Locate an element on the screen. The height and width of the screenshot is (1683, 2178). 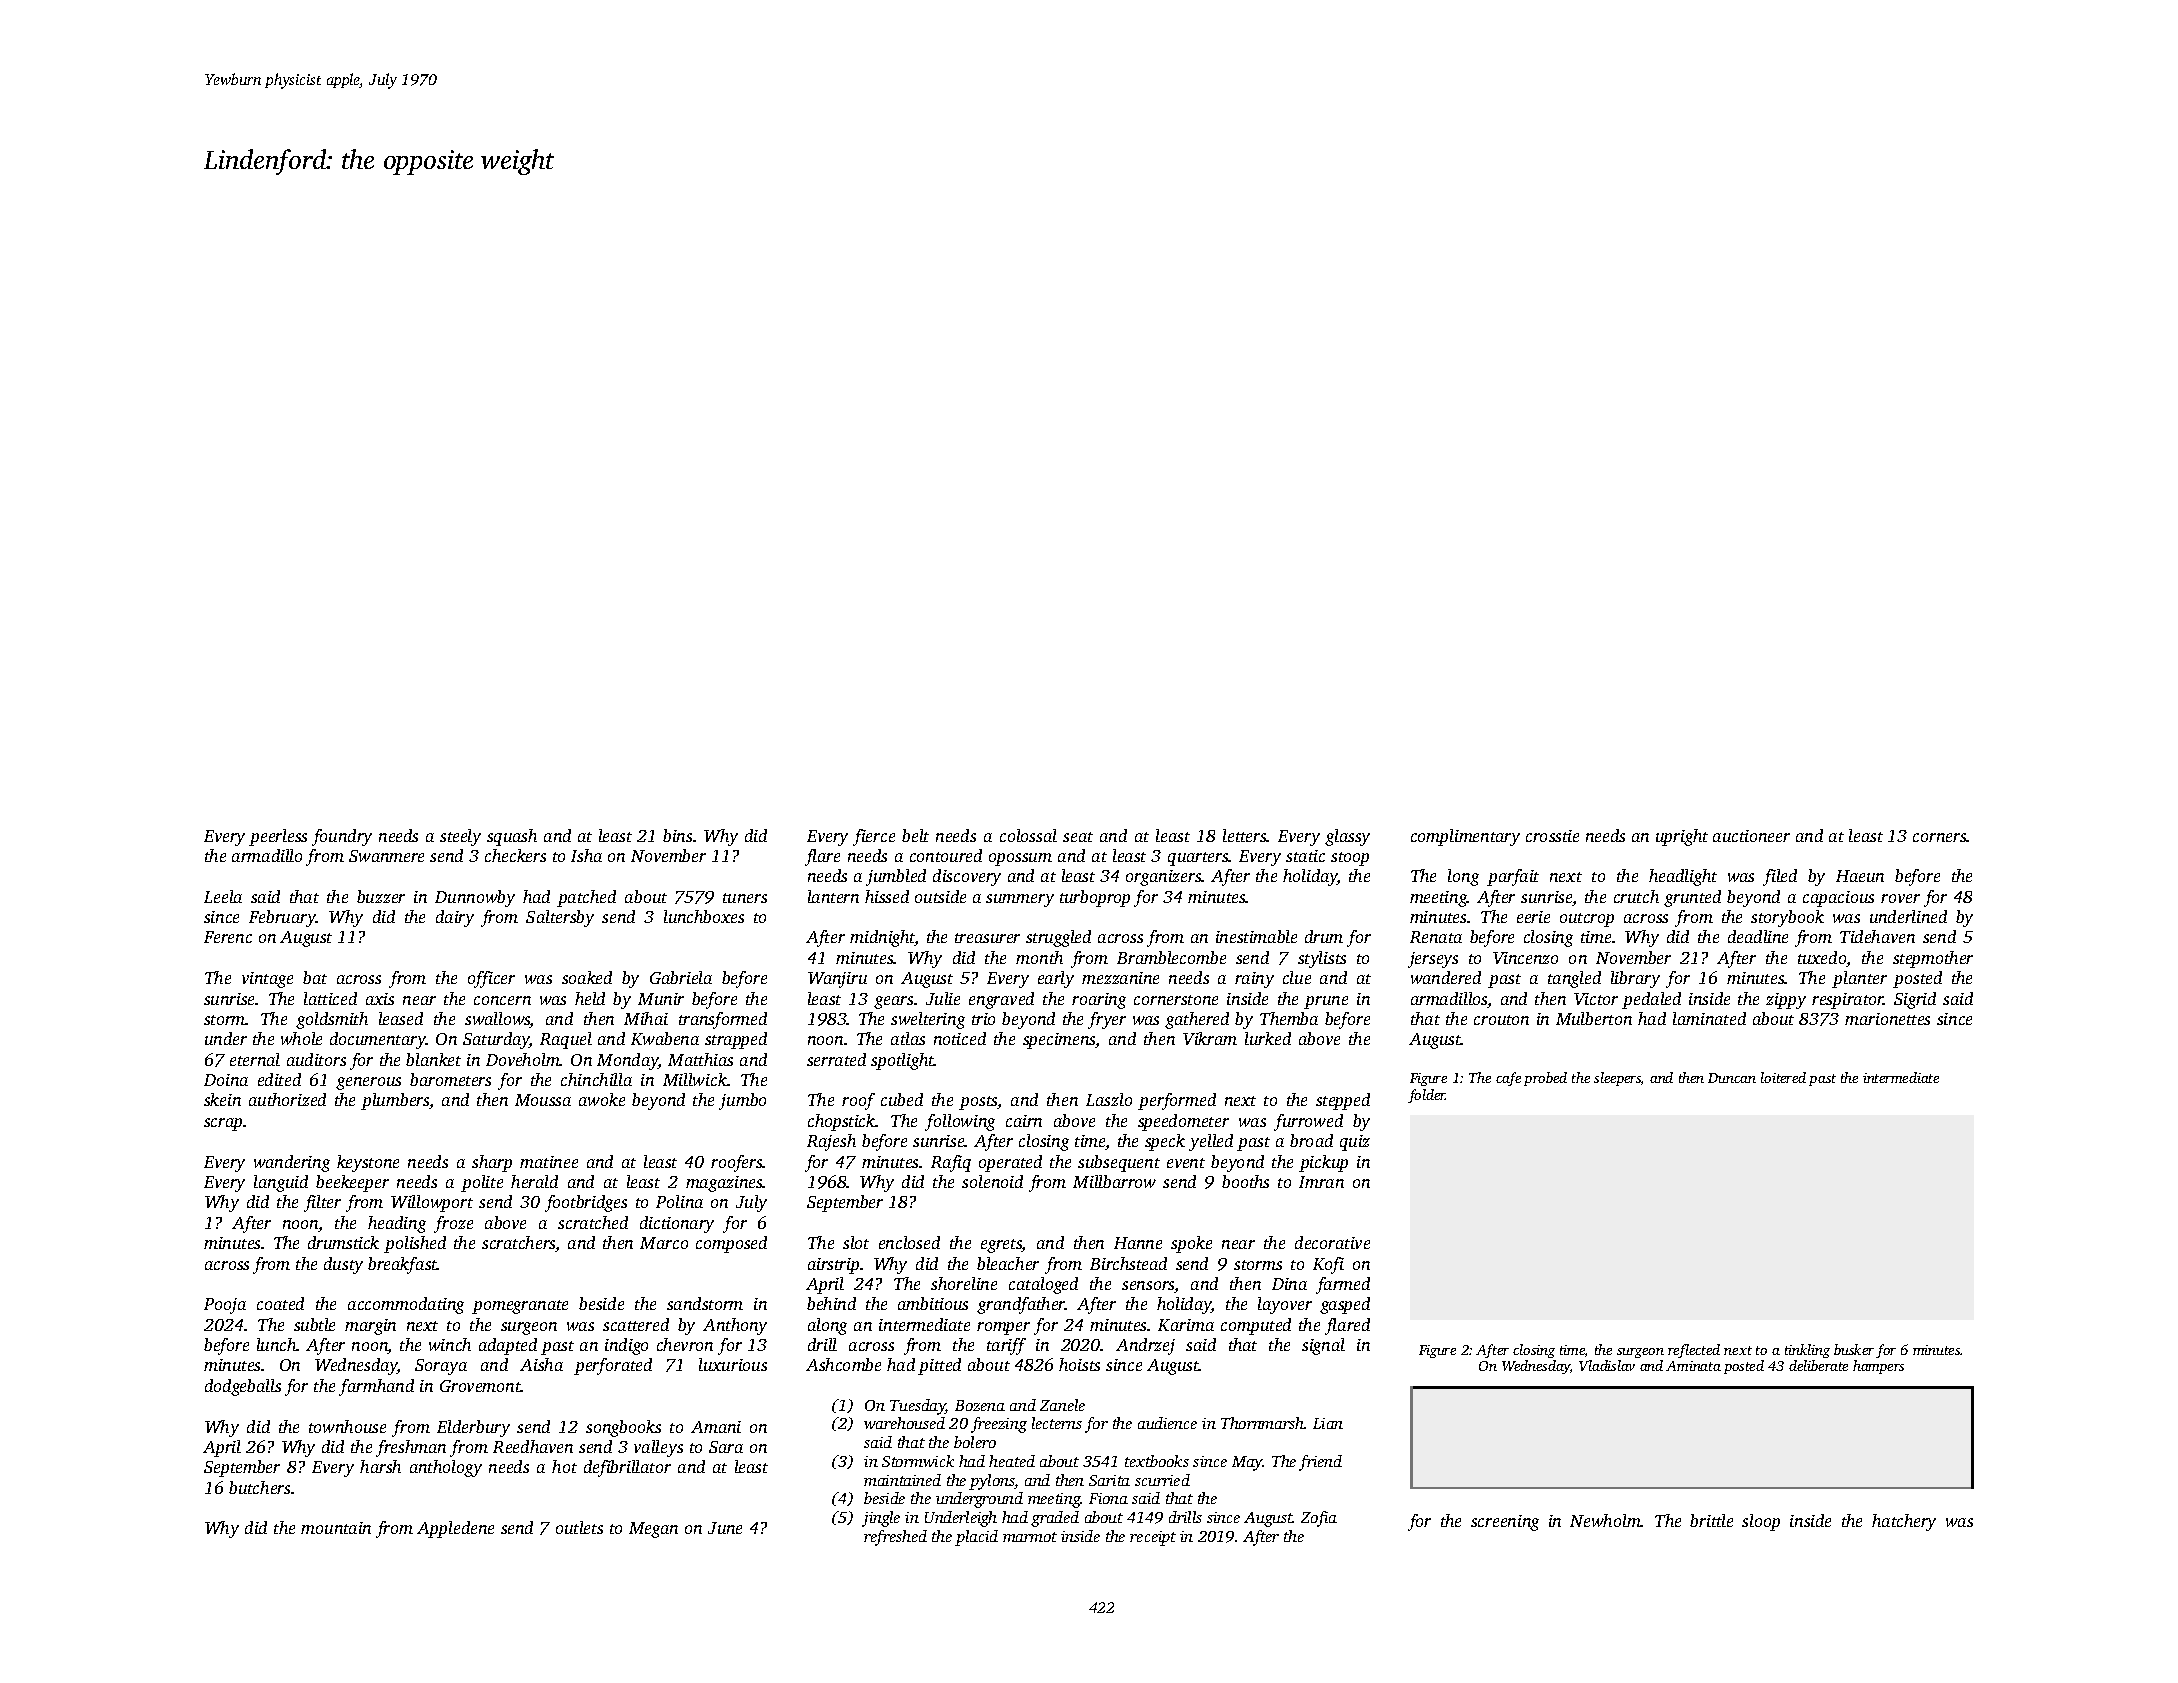
shoreline is located at coordinates (964, 1283).
